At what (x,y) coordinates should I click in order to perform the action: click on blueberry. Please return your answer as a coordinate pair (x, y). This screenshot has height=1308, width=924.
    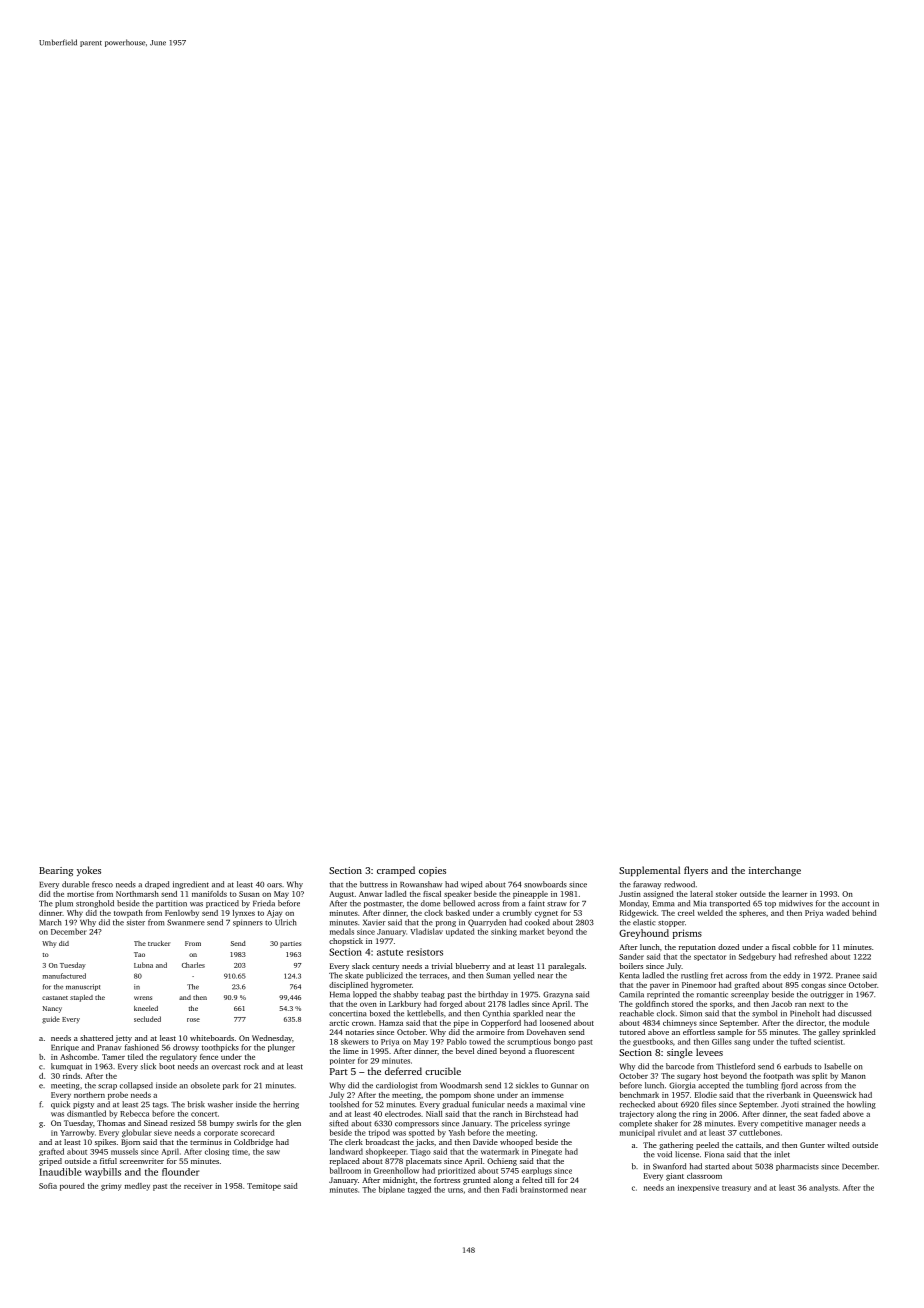
    Looking at the image, I should click on (473, 967).
